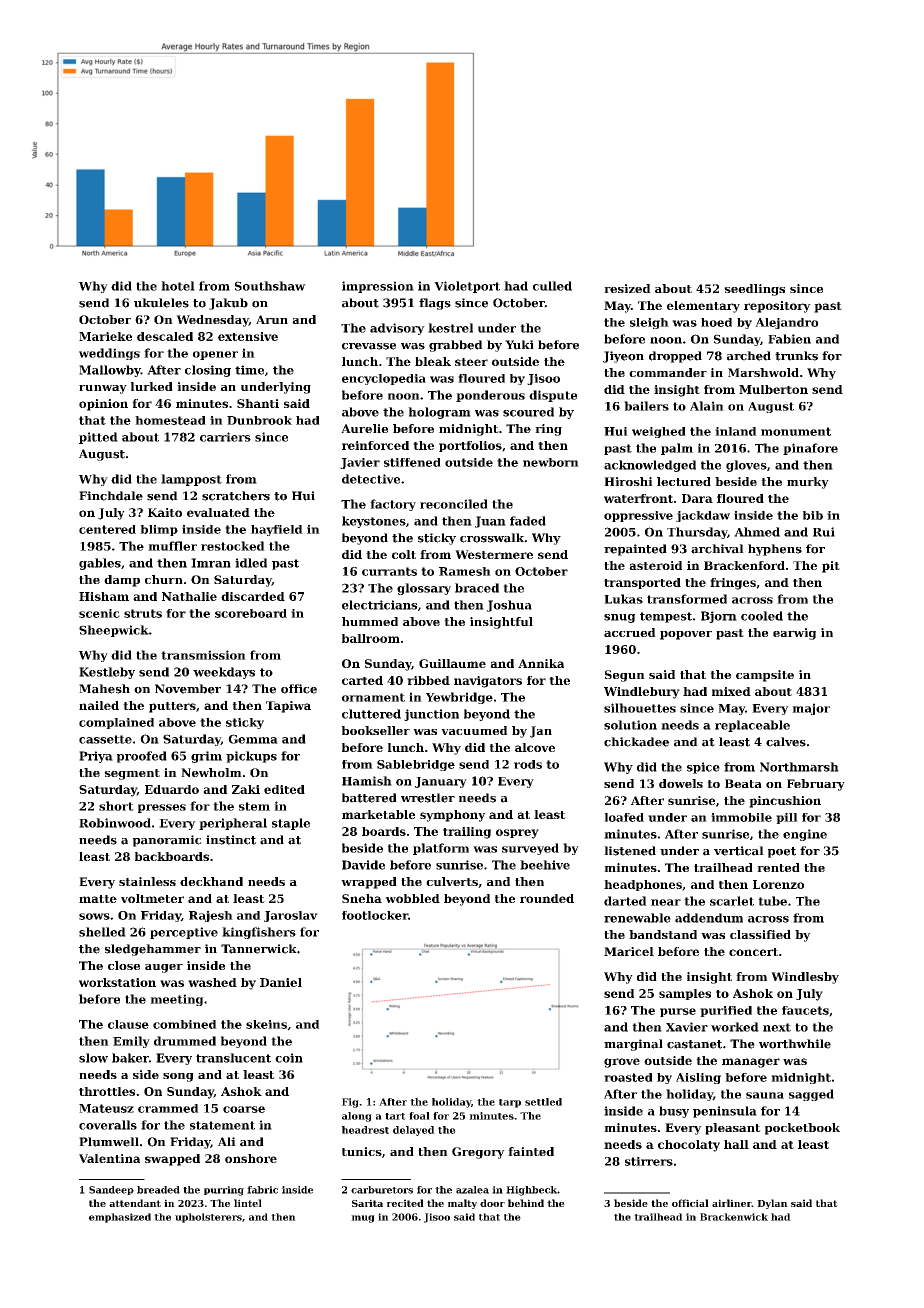  Describe the element at coordinates (686, 635) in the screenshot. I see `popover` at that location.
